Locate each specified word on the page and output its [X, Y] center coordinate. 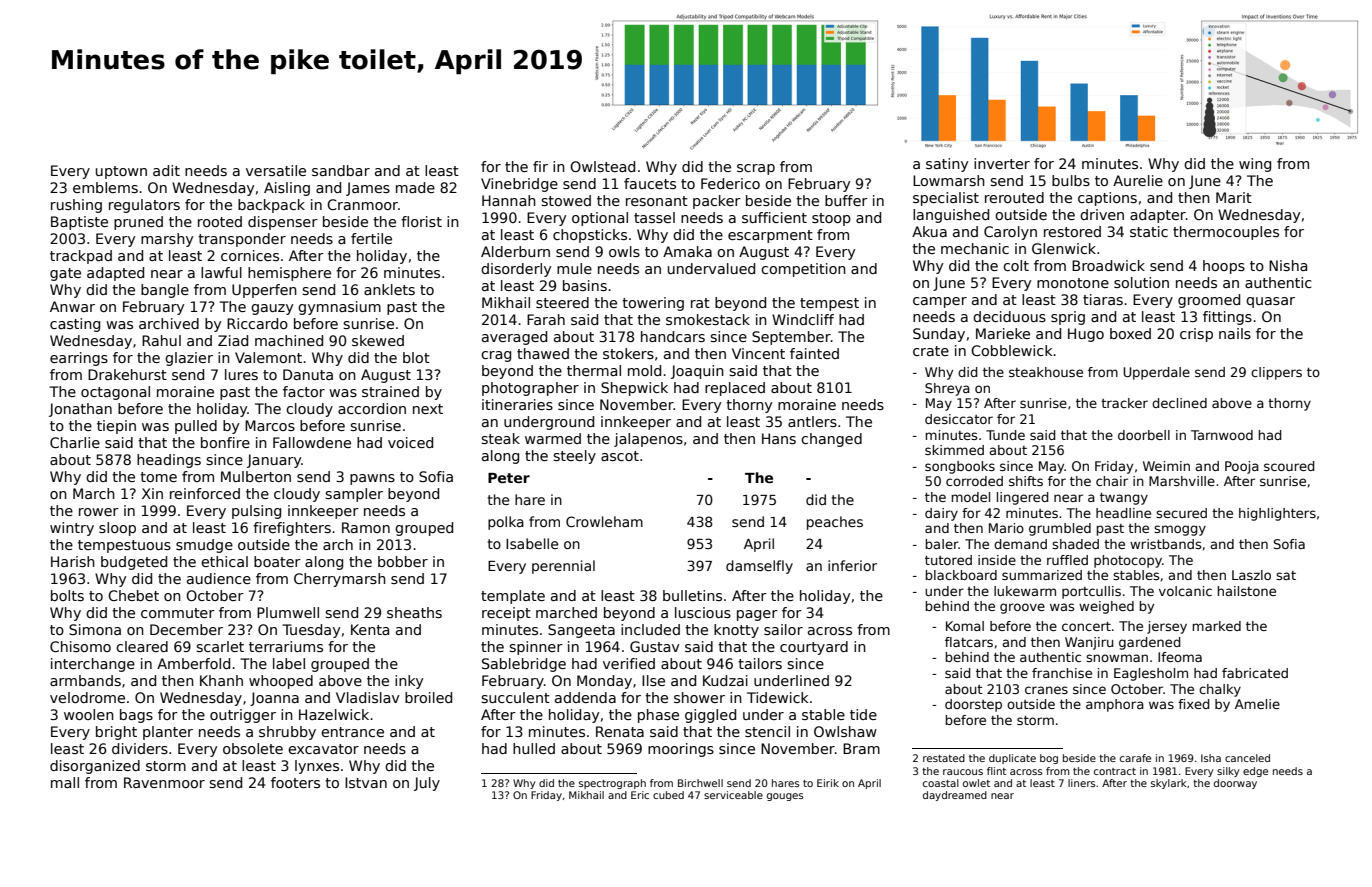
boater [277, 561]
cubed [668, 795]
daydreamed [955, 796]
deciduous [1009, 316]
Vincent [758, 353]
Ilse [653, 680]
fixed [1194, 704]
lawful [221, 272]
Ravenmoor [164, 782]
